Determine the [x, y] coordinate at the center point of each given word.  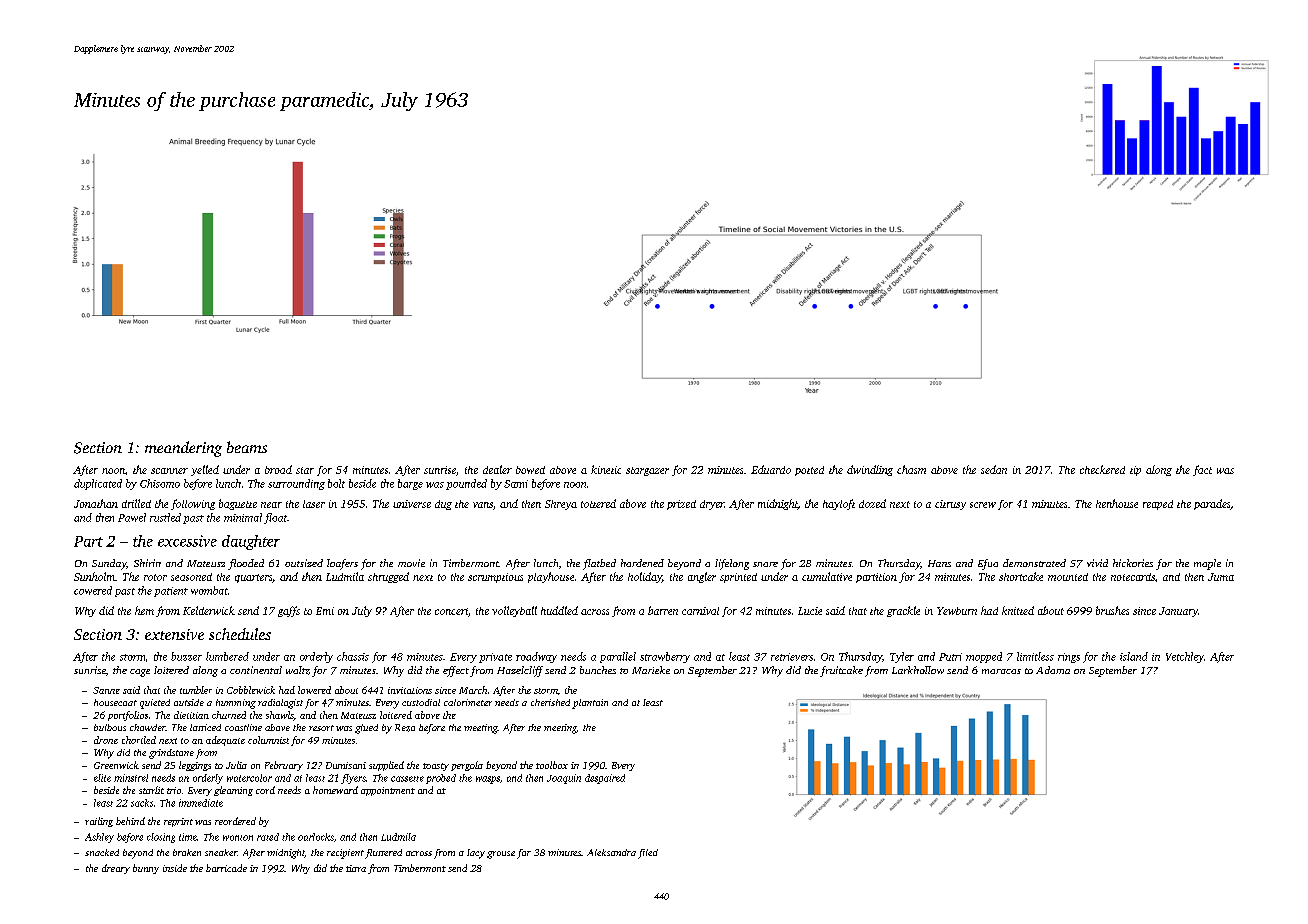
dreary [116, 869]
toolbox [552, 765]
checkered [1102, 469]
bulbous [110, 727]
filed [648, 854]
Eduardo [771, 469]
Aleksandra [611, 852]
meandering [183, 449]
